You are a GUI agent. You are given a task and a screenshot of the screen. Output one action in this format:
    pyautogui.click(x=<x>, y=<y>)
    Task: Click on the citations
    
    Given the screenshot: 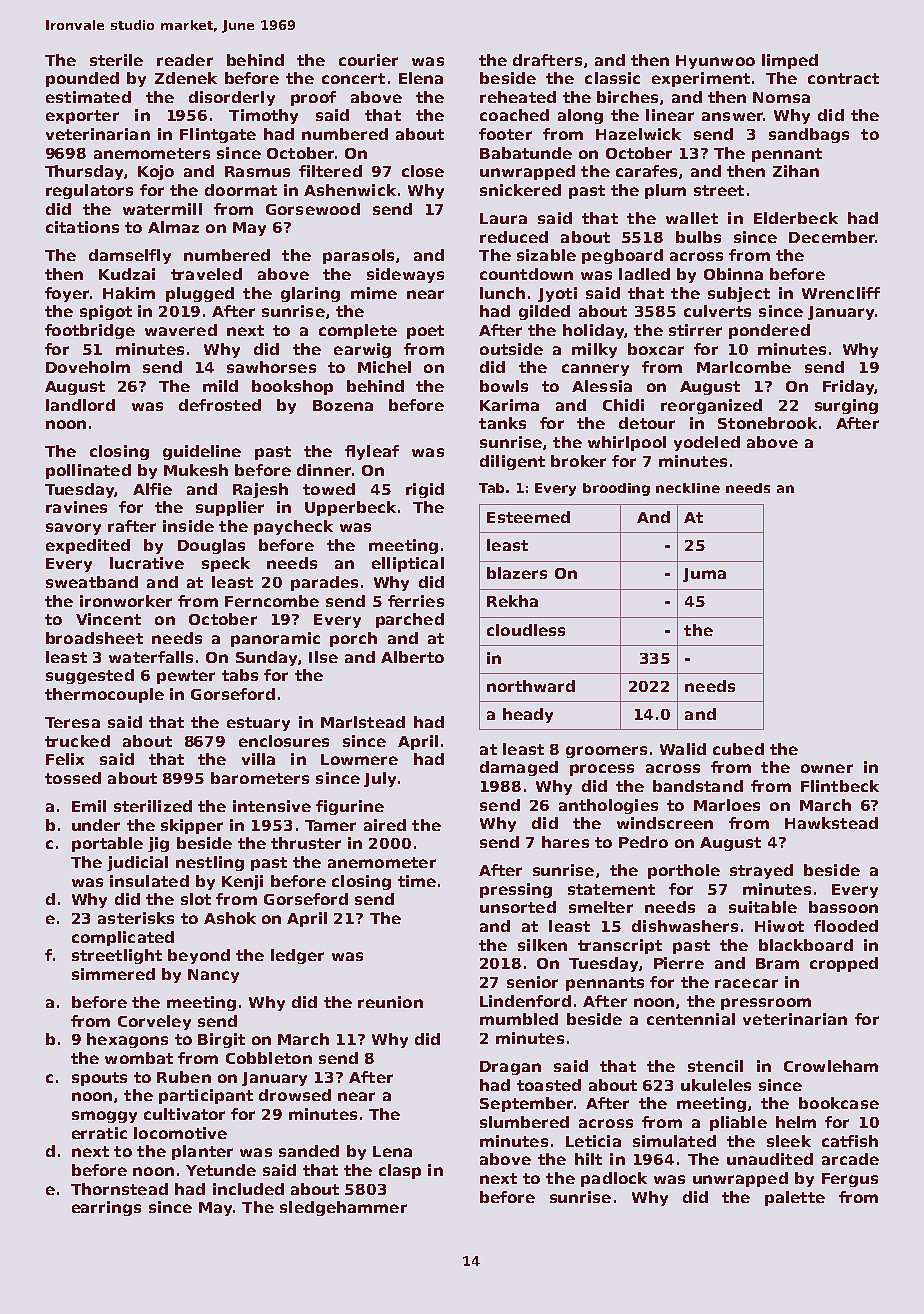 What is the action you would take?
    pyautogui.click(x=82, y=227)
